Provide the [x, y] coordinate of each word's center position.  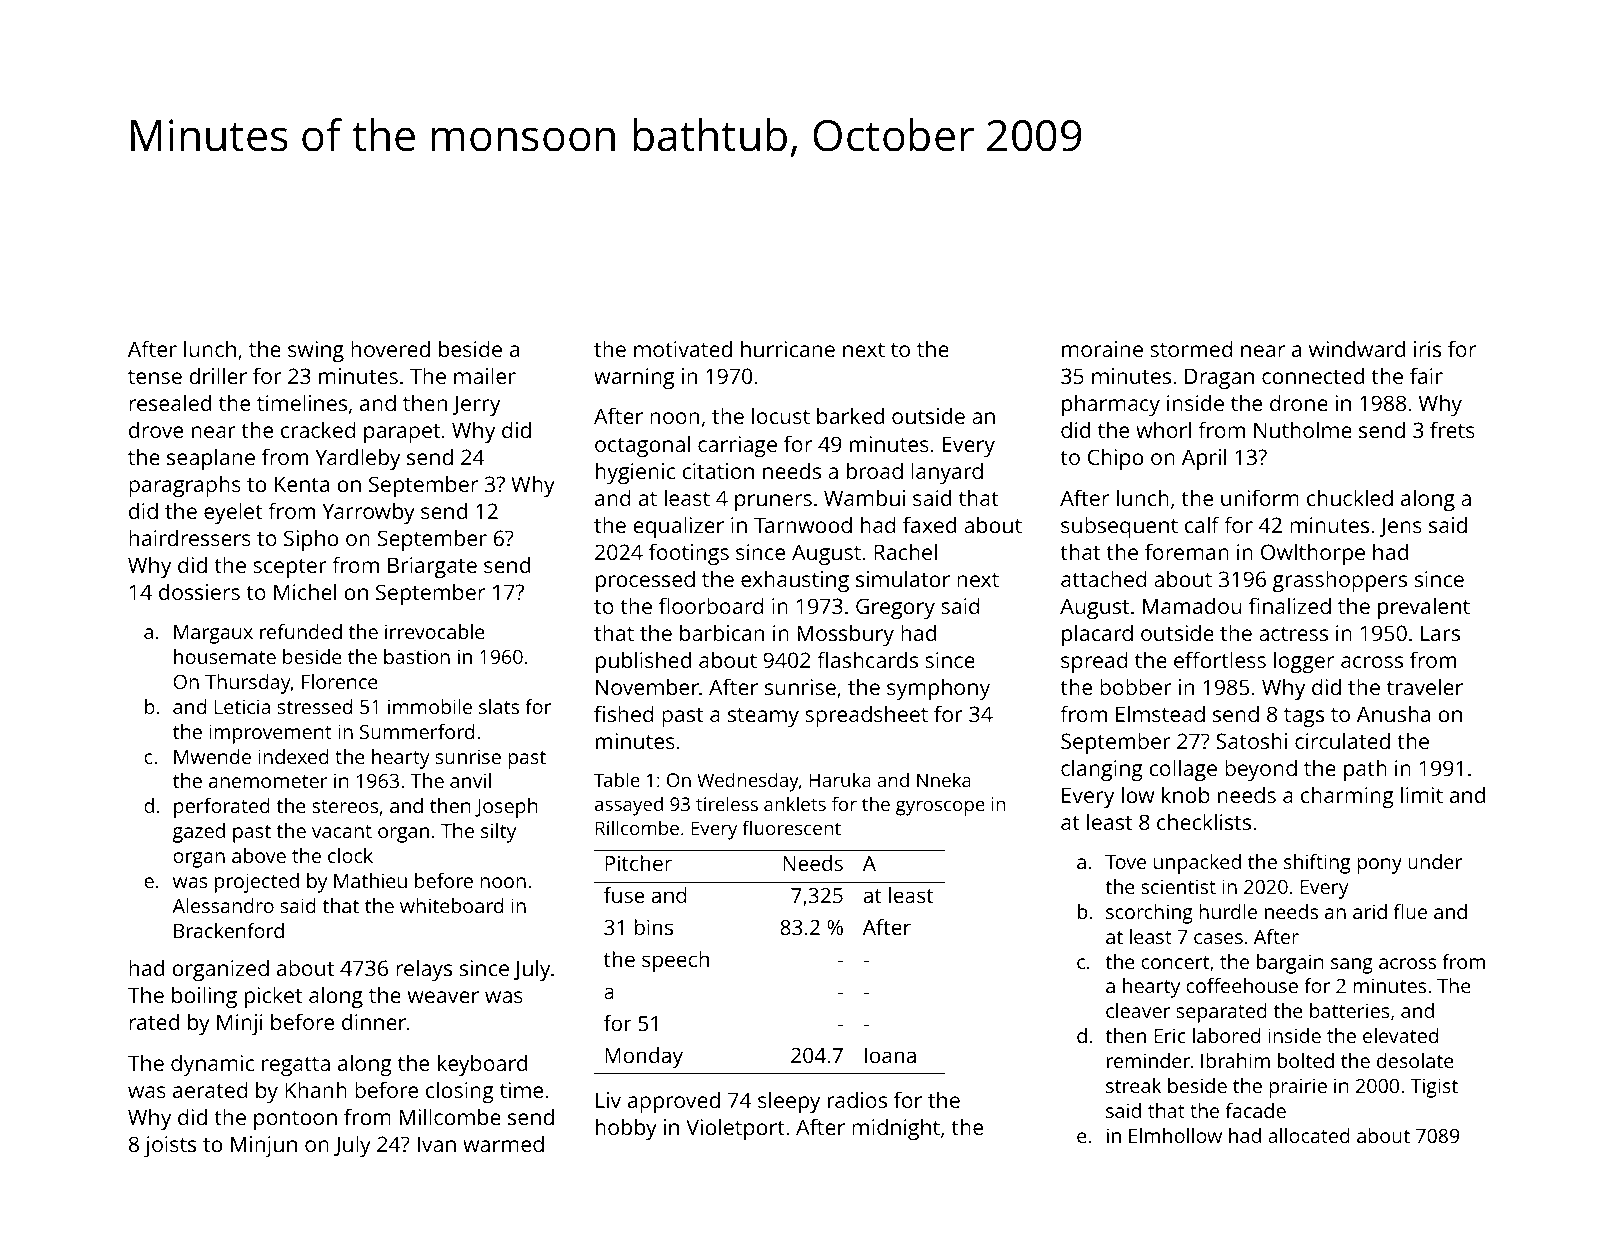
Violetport [735, 1129]
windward [1357, 348]
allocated [1309, 1135]
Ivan [437, 1144]
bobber [1136, 686]
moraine [1102, 349]
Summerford [417, 731]
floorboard [711, 605]
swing [316, 351]
